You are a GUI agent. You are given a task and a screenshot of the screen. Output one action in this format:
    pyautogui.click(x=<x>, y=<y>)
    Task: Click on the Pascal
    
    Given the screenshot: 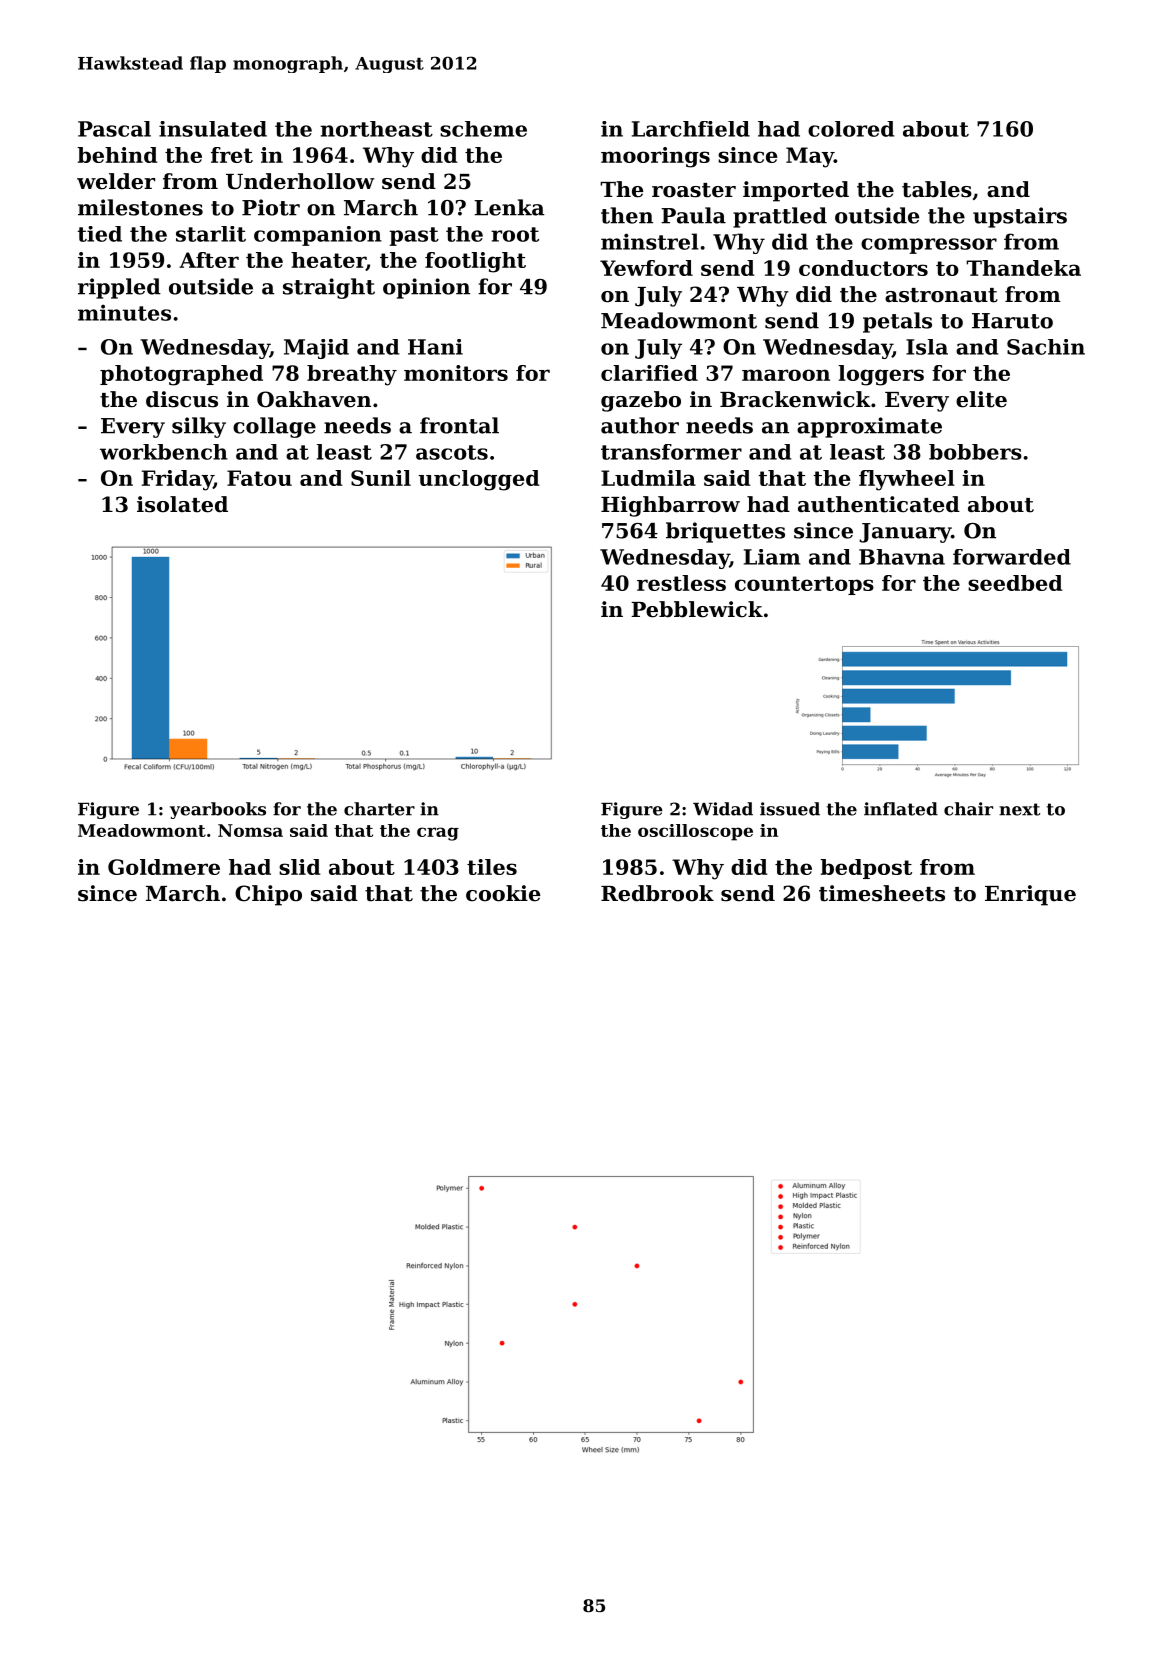 What is the action you would take?
    pyautogui.click(x=114, y=129)
